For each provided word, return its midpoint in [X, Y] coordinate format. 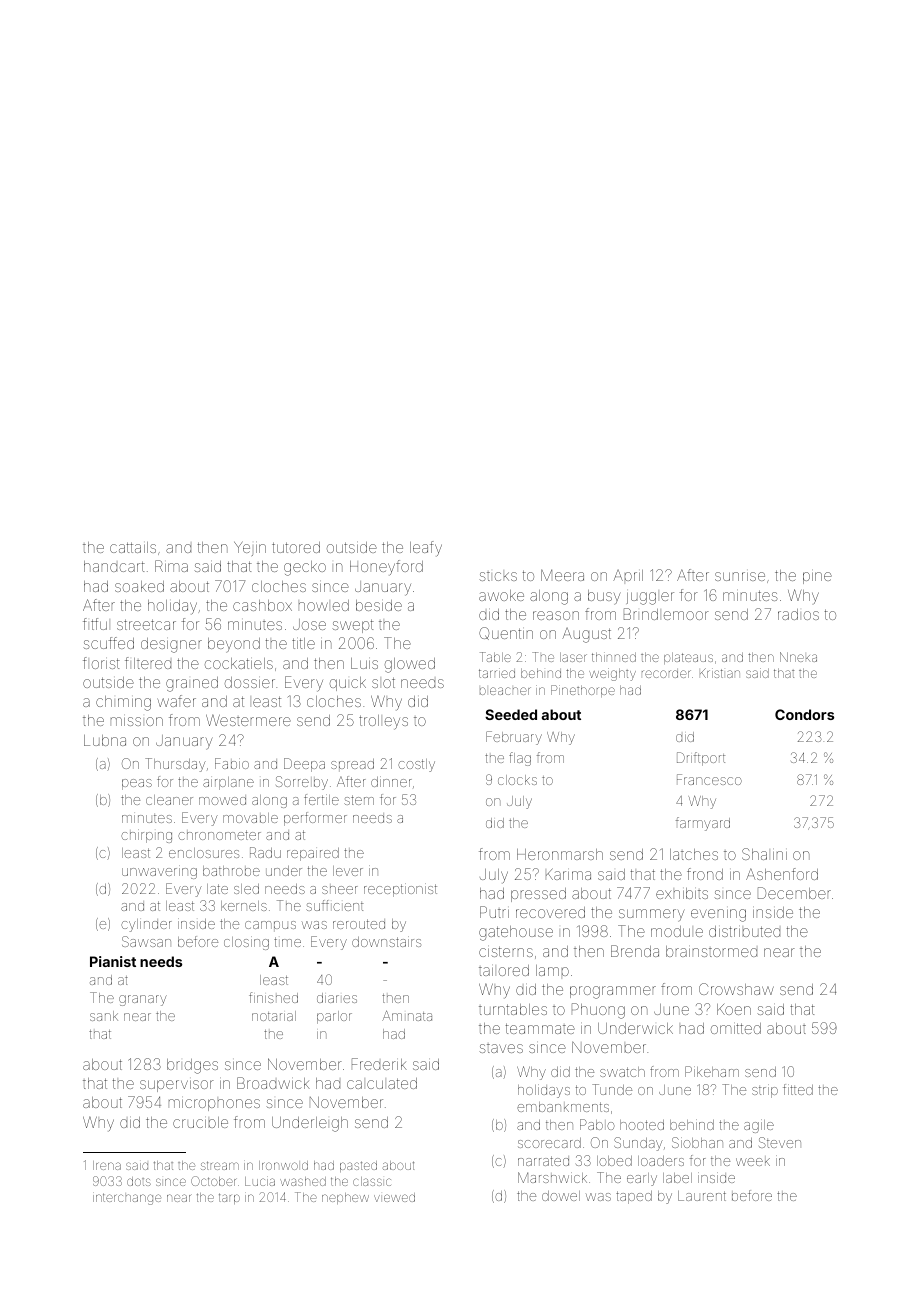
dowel [561, 1196]
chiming [123, 703]
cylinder [146, 925]
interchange [127, 1199]
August [586, 635]
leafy [426, 549]
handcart [114, 566]
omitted [736, 1028]
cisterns [506, 951]
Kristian [720, 673]
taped [634, 1197]
